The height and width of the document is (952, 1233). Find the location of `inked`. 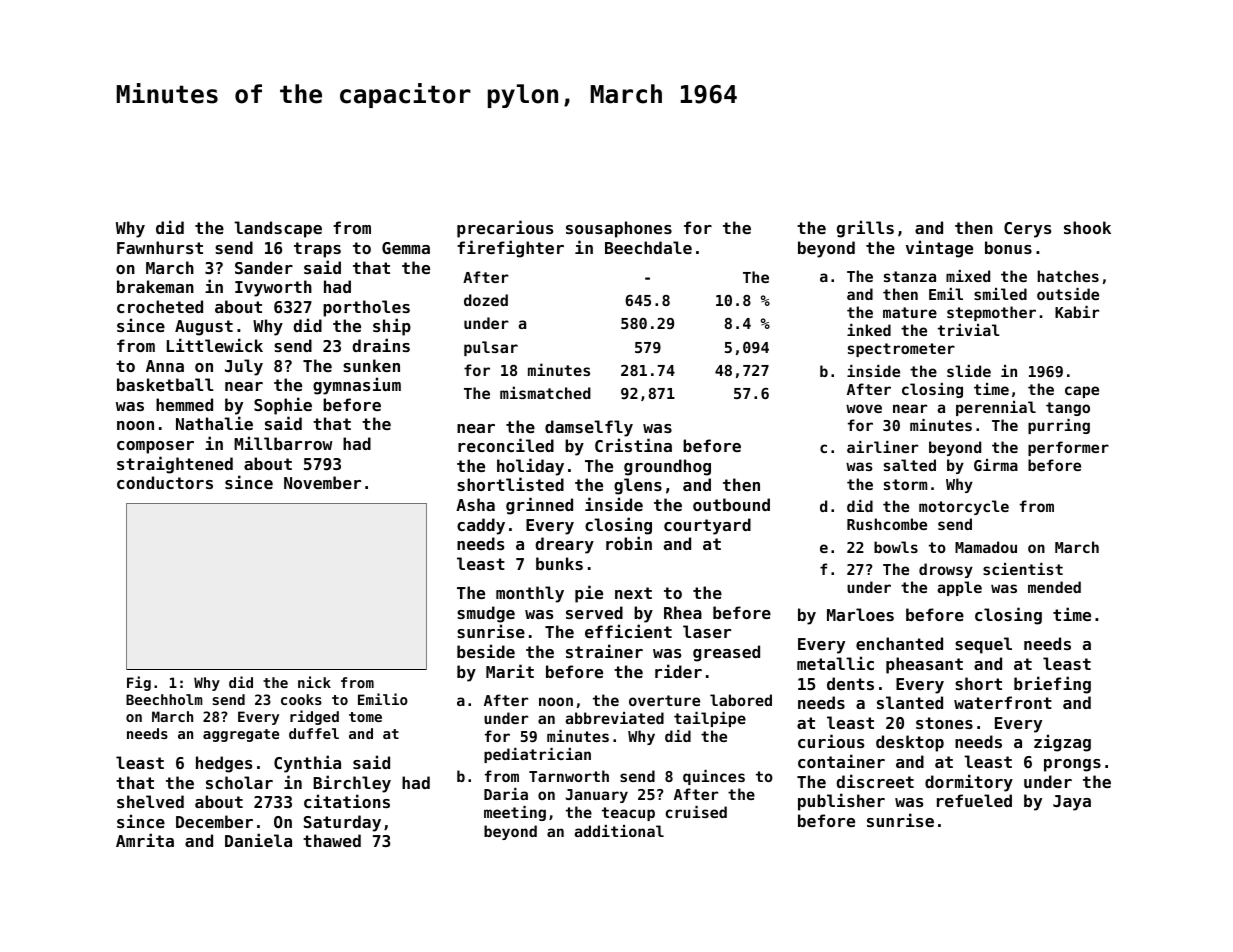

inked is located at coordinates (869, 330).
